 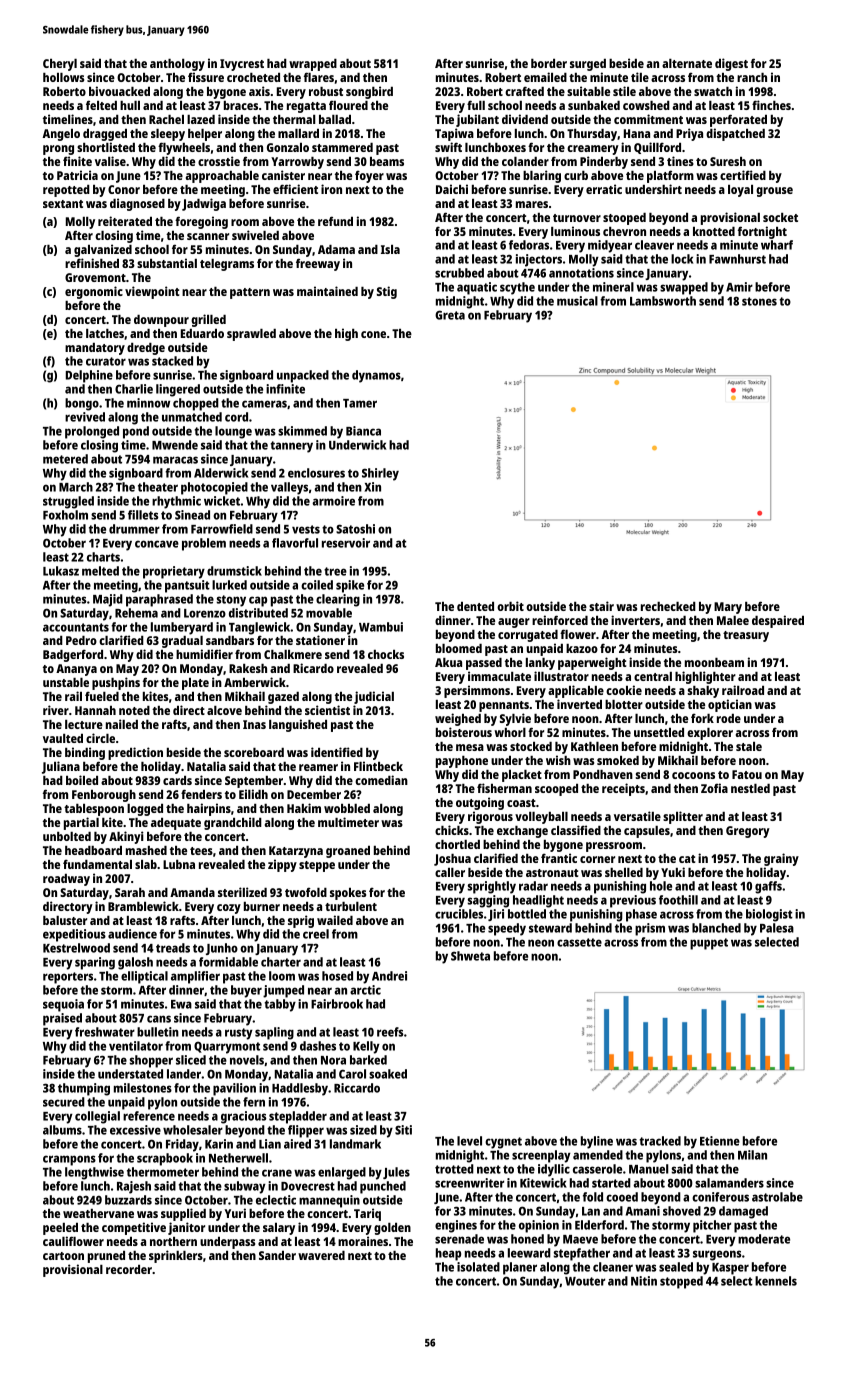 What do you see at coordinates (728, 608) in the document?
I see `Mary` at bounding box center [728, 608].
